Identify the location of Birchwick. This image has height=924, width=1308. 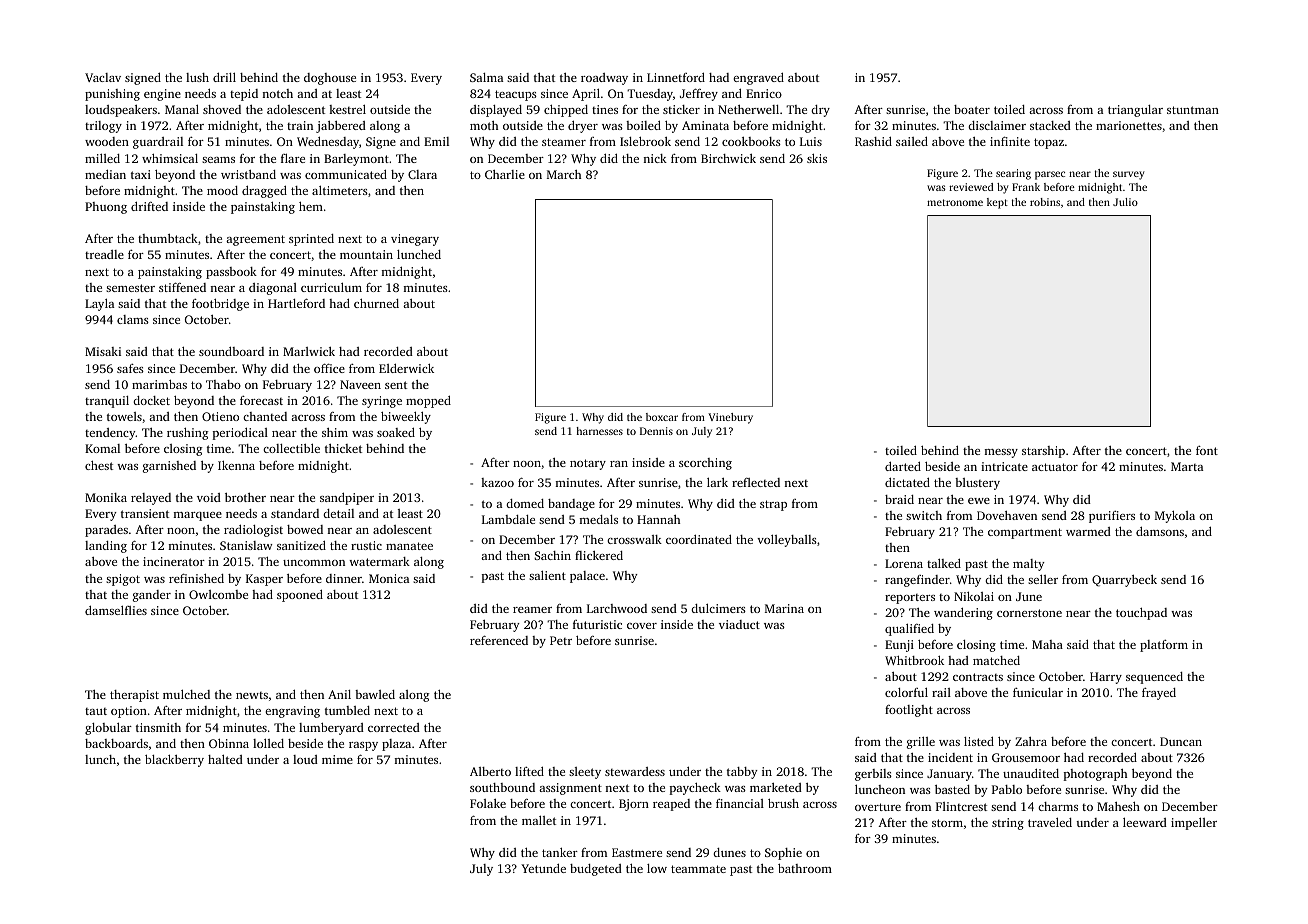
(728, 158).
